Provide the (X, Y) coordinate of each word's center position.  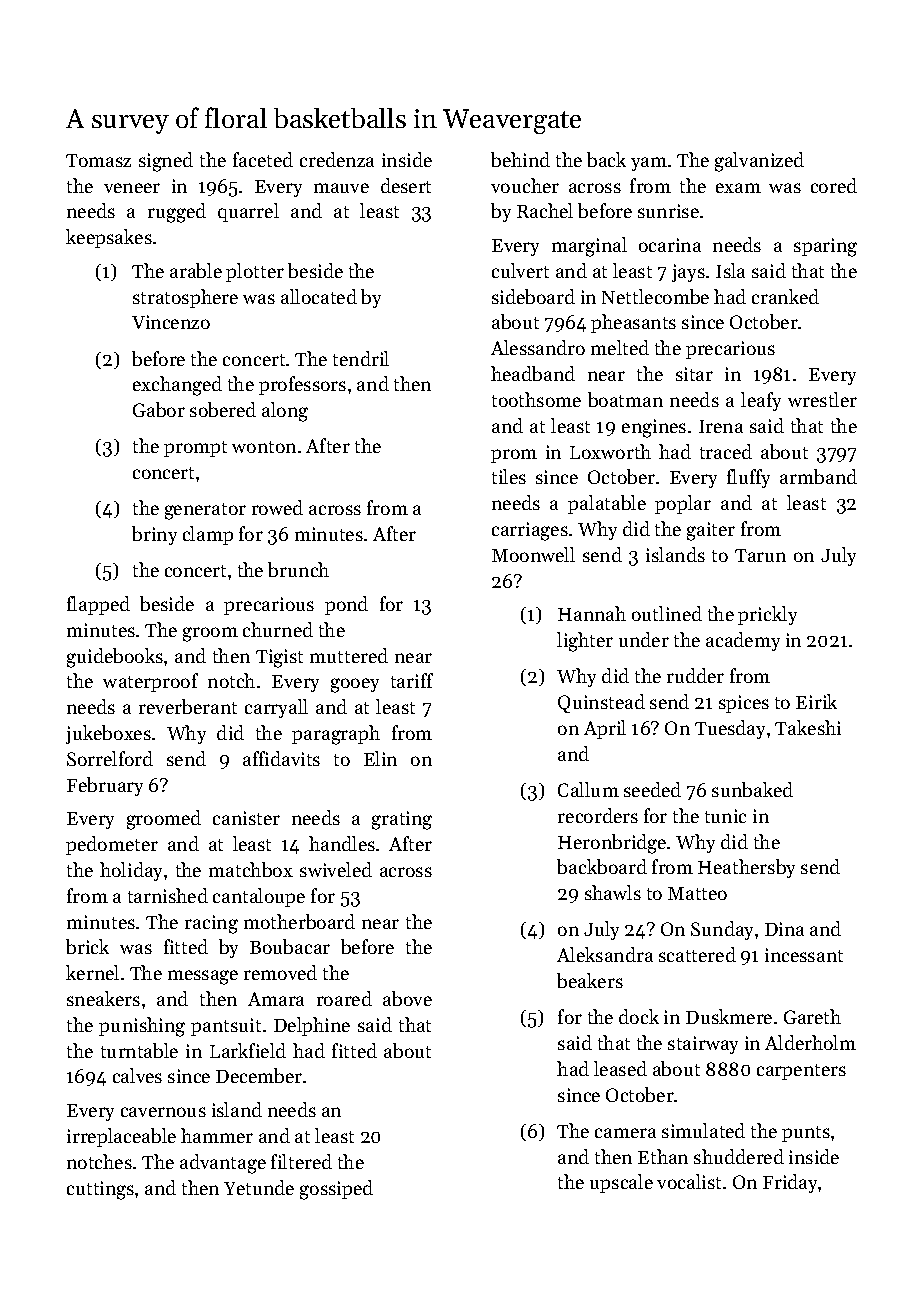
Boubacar (290, 946)
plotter (255, 272)
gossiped (336, 1190)
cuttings (100, 1190)
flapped (98, 605)
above (407, 998)
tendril (361, 358)
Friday (791, 1183)
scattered (697, 954)
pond (346, 605)
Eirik (816, 701)
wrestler (822, 399)
